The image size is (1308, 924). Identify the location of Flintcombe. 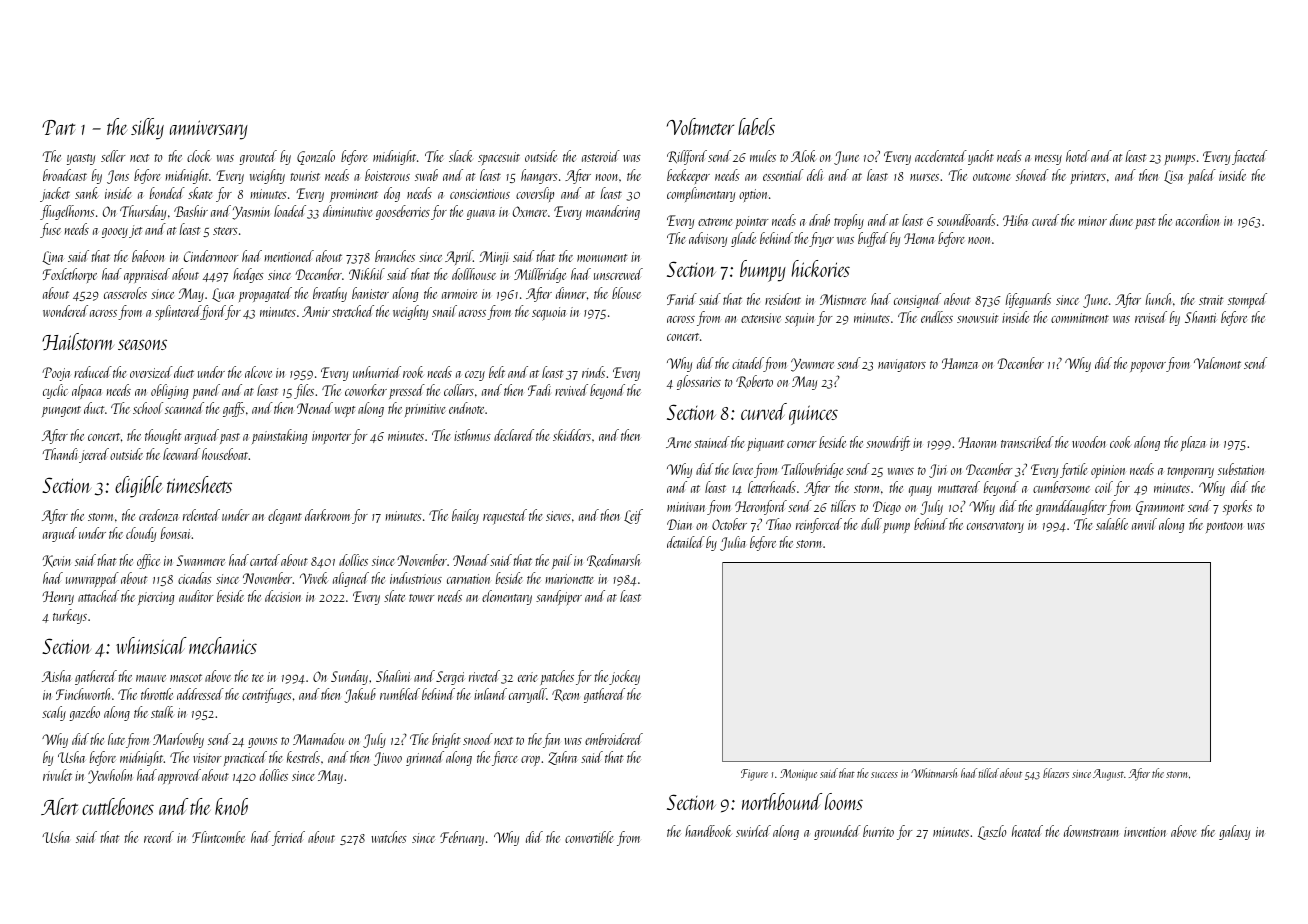
(218, 837).
